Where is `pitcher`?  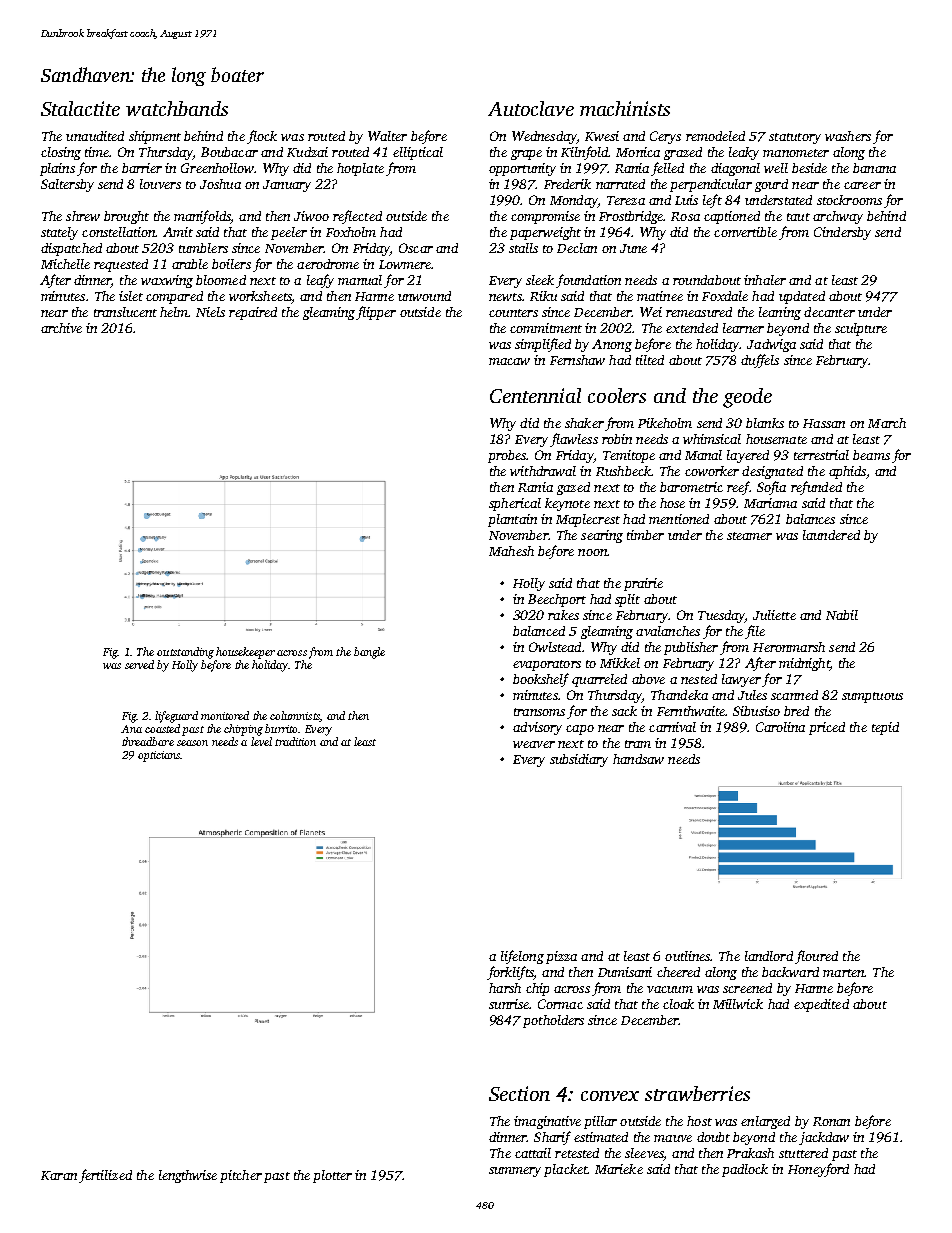 pitcher is located at coordinates (241, 1176).
